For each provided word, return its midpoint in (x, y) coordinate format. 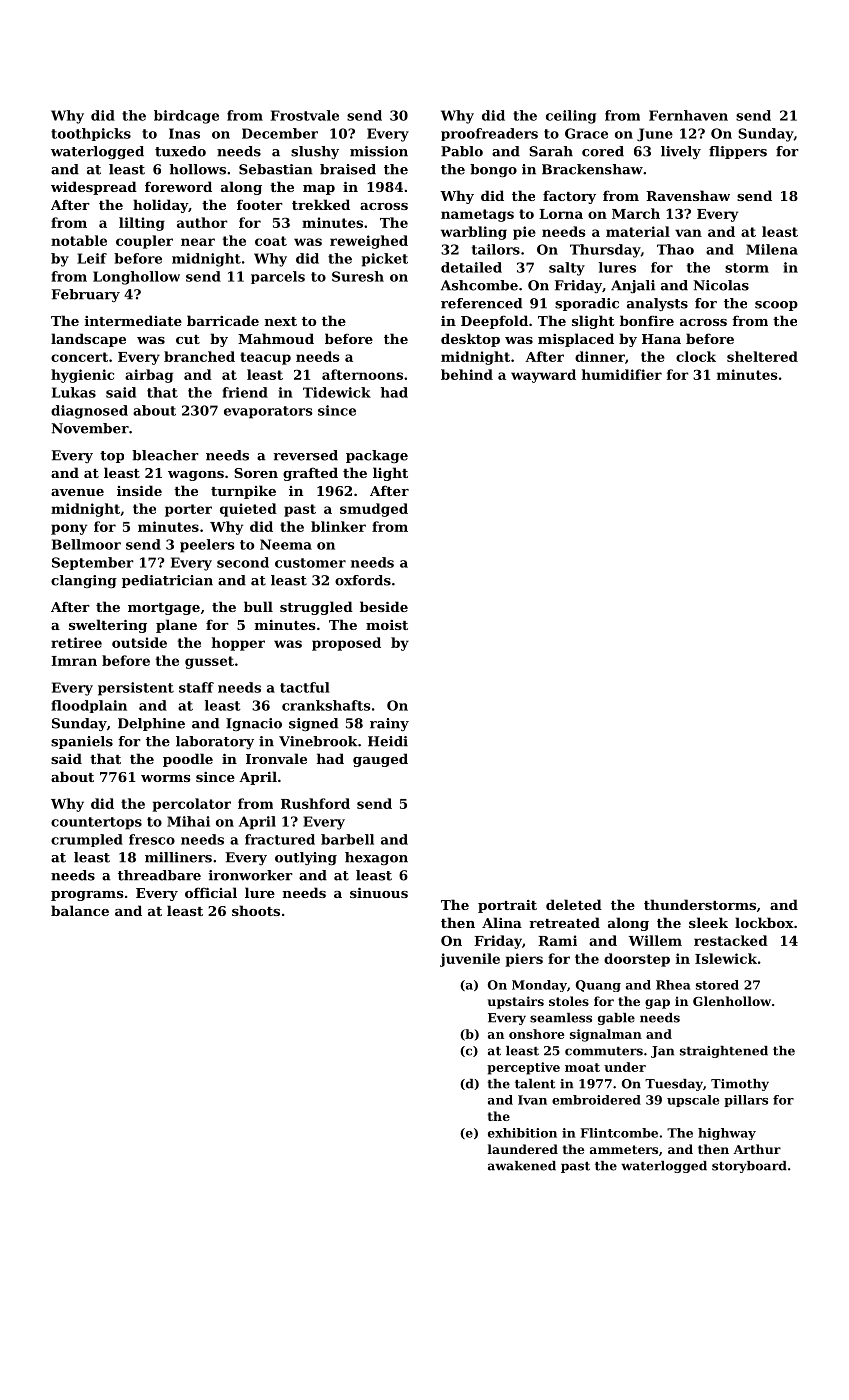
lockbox (764, 922)
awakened (522, 1166)
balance (80, 910)
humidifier (622, 374)
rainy (389, 724)
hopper (238, 644)
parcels (278, 277)
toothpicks (91, 134)
